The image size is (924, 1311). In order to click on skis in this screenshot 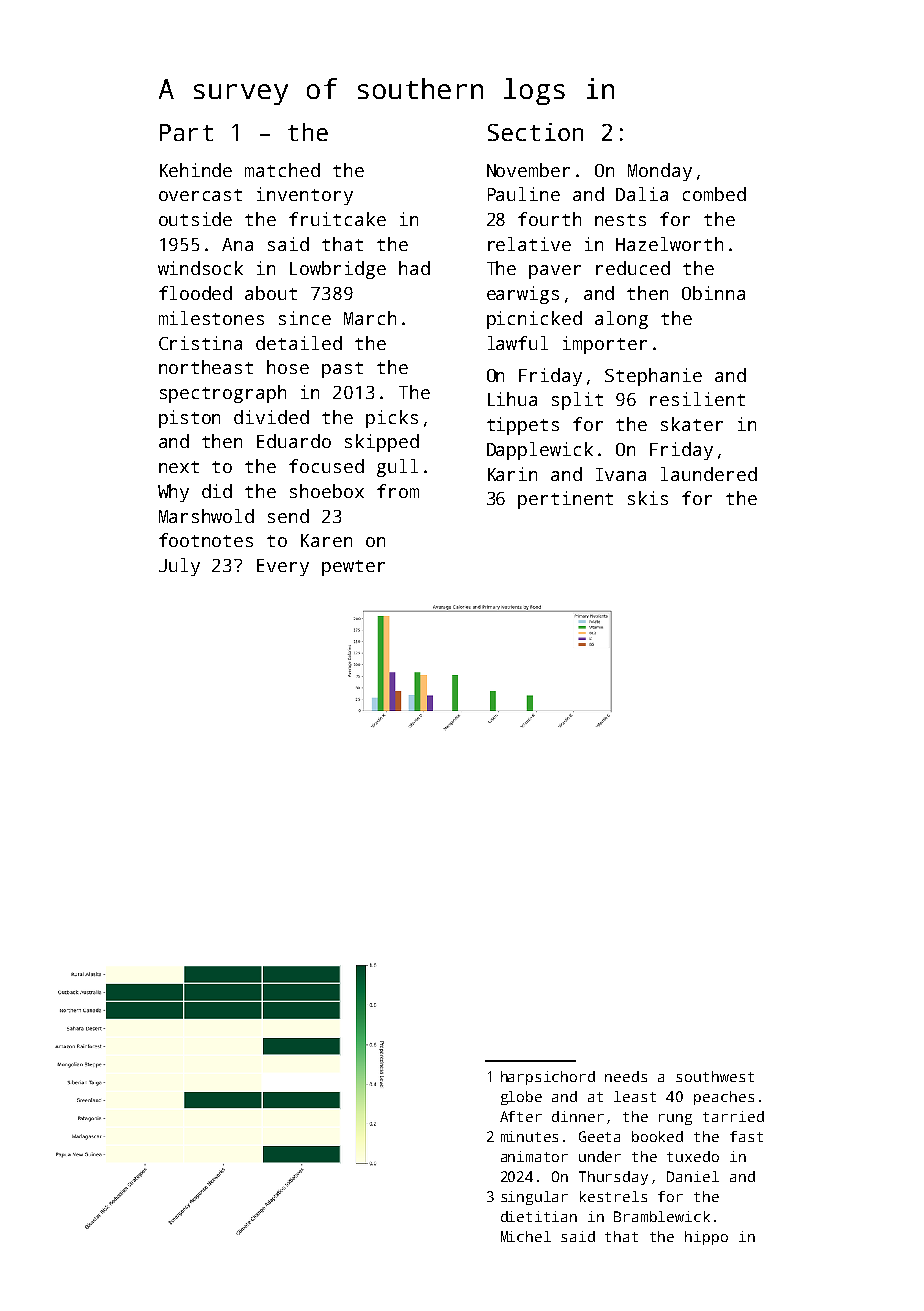, I will do `click(648, 498)`.
